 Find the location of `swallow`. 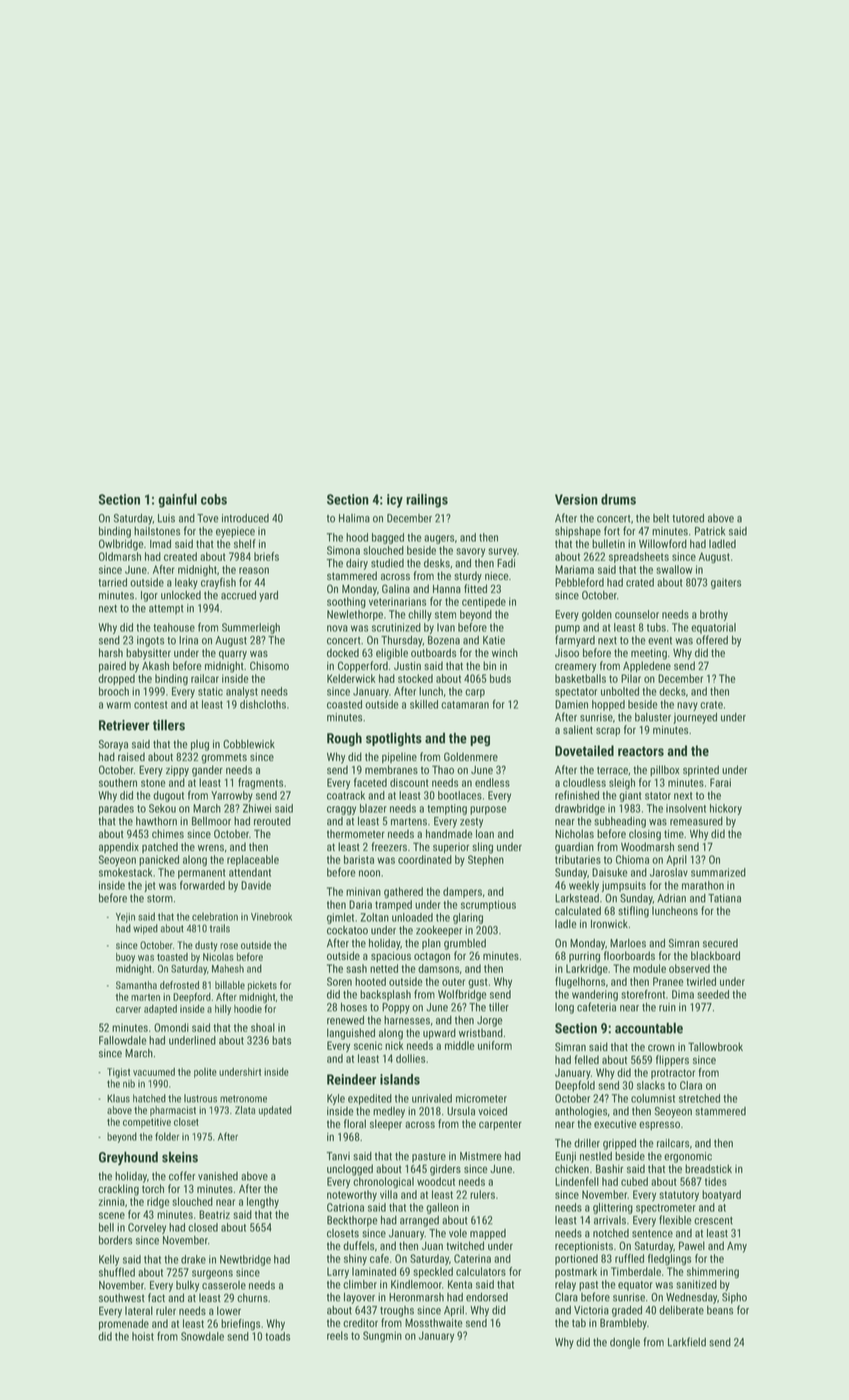

swallow is located at coordinates (674, 569).
